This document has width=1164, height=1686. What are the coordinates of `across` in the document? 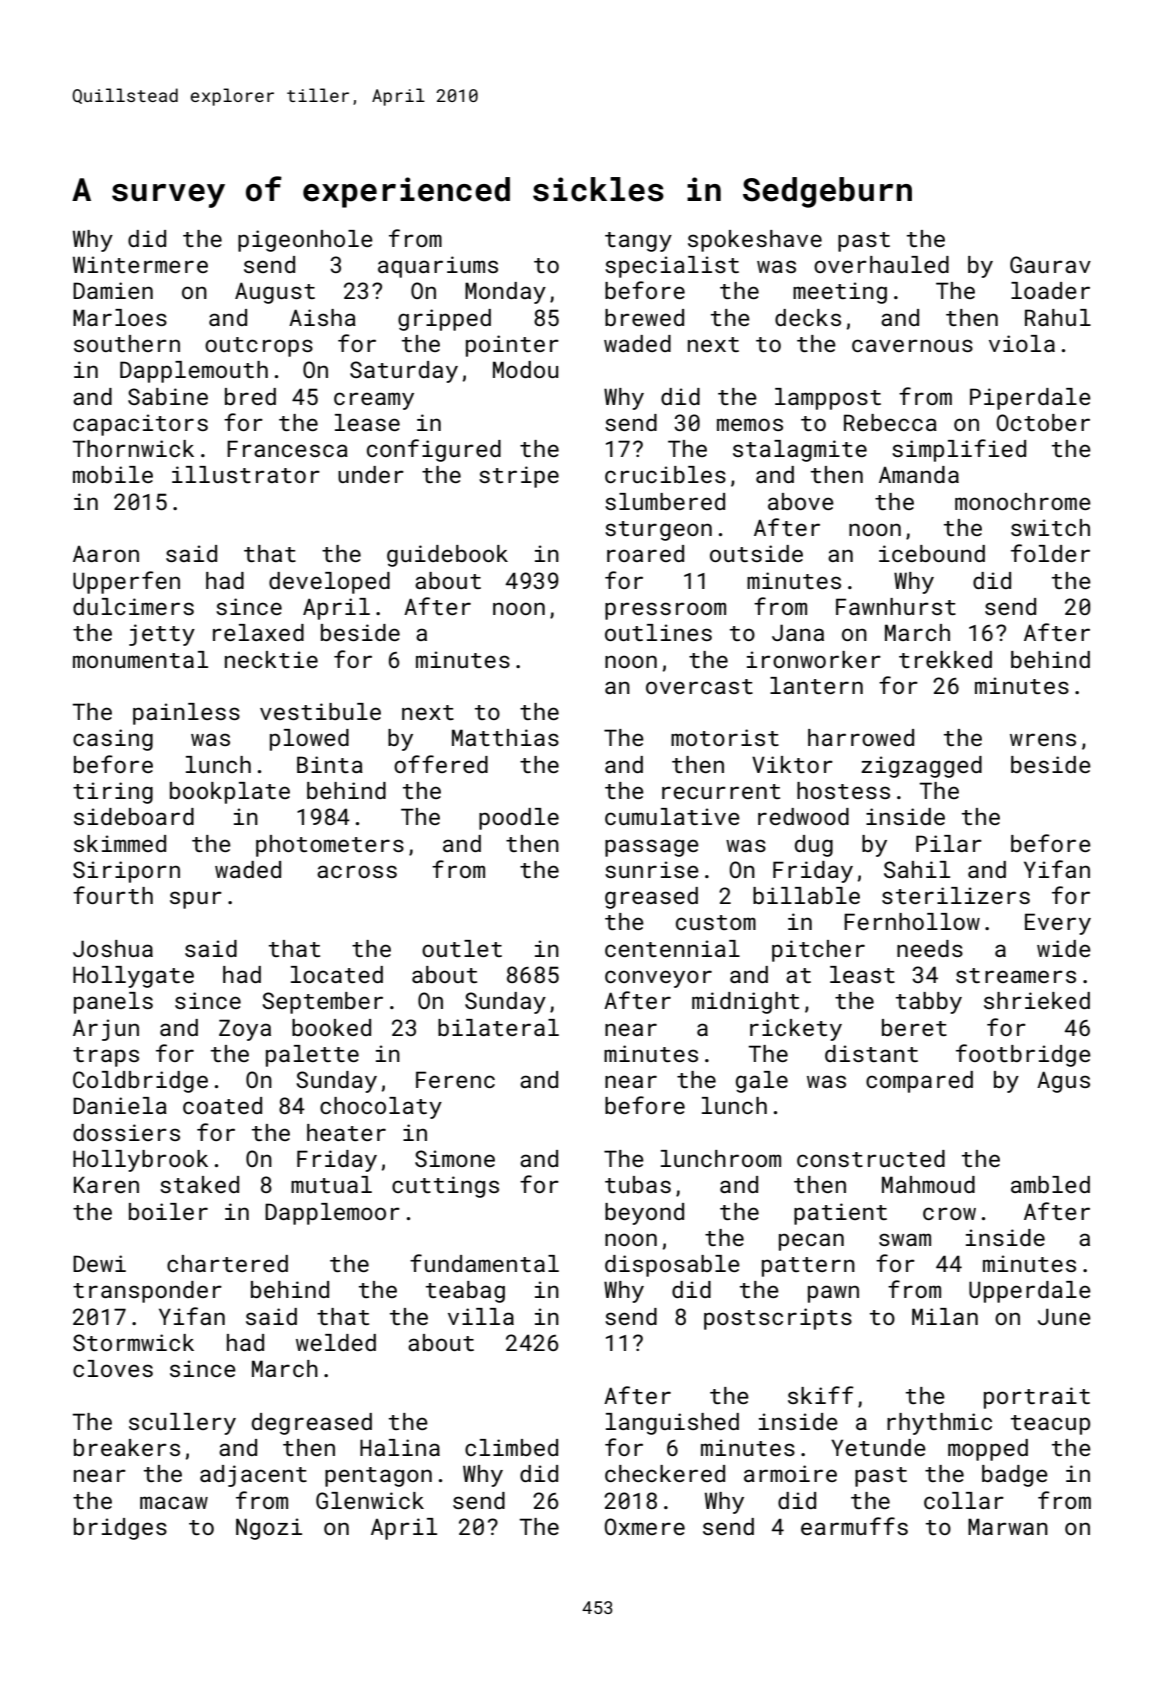 It's located at (357, 871).
